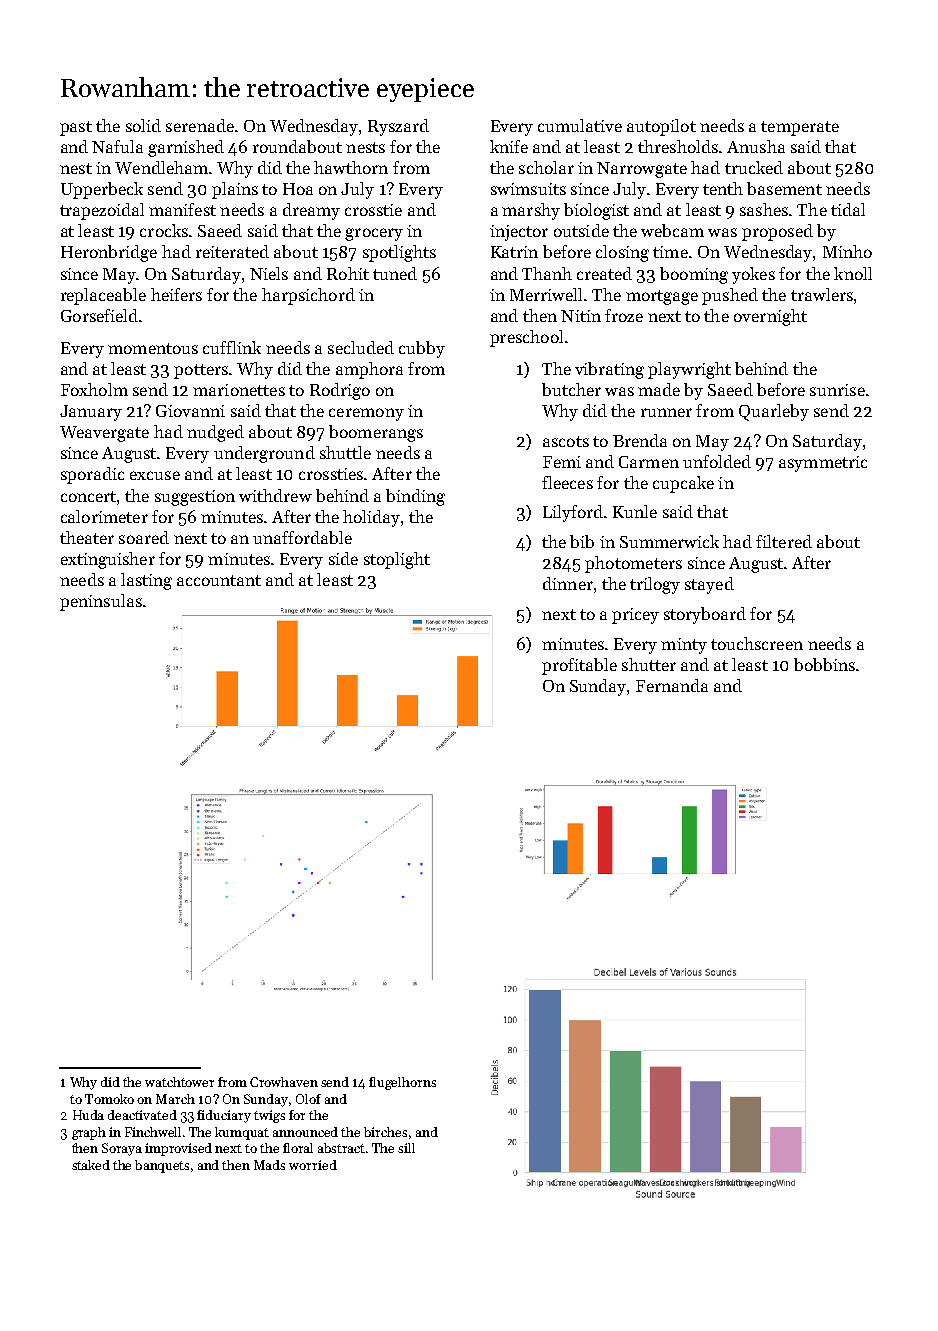  What do you see at coordinates (162, 1166) in the image?
I see `banquets` at bounding box center [162, 1166].
